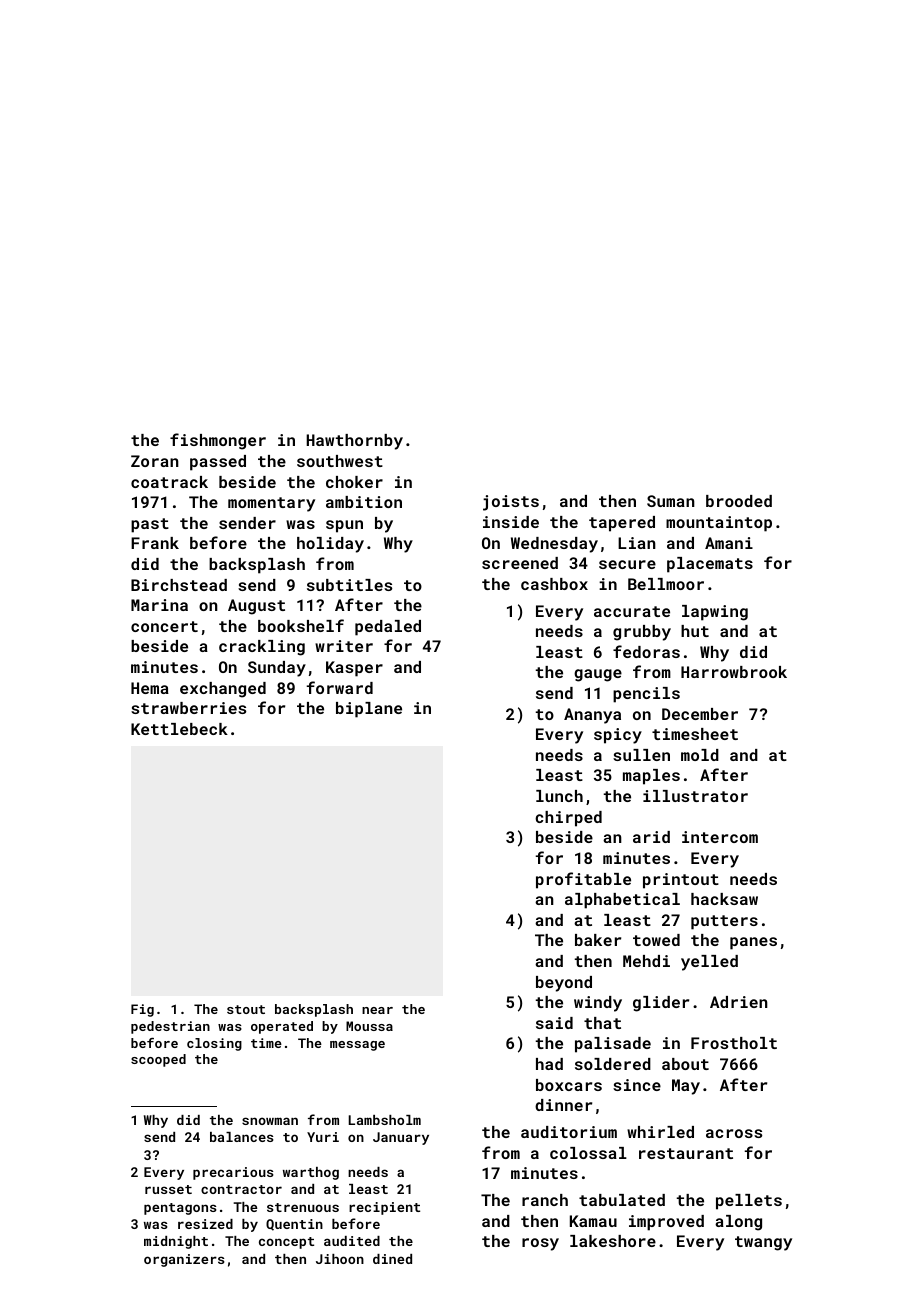 This image has width=924, height=1314. I want to click on Hawthornby, so click(354, 442).
